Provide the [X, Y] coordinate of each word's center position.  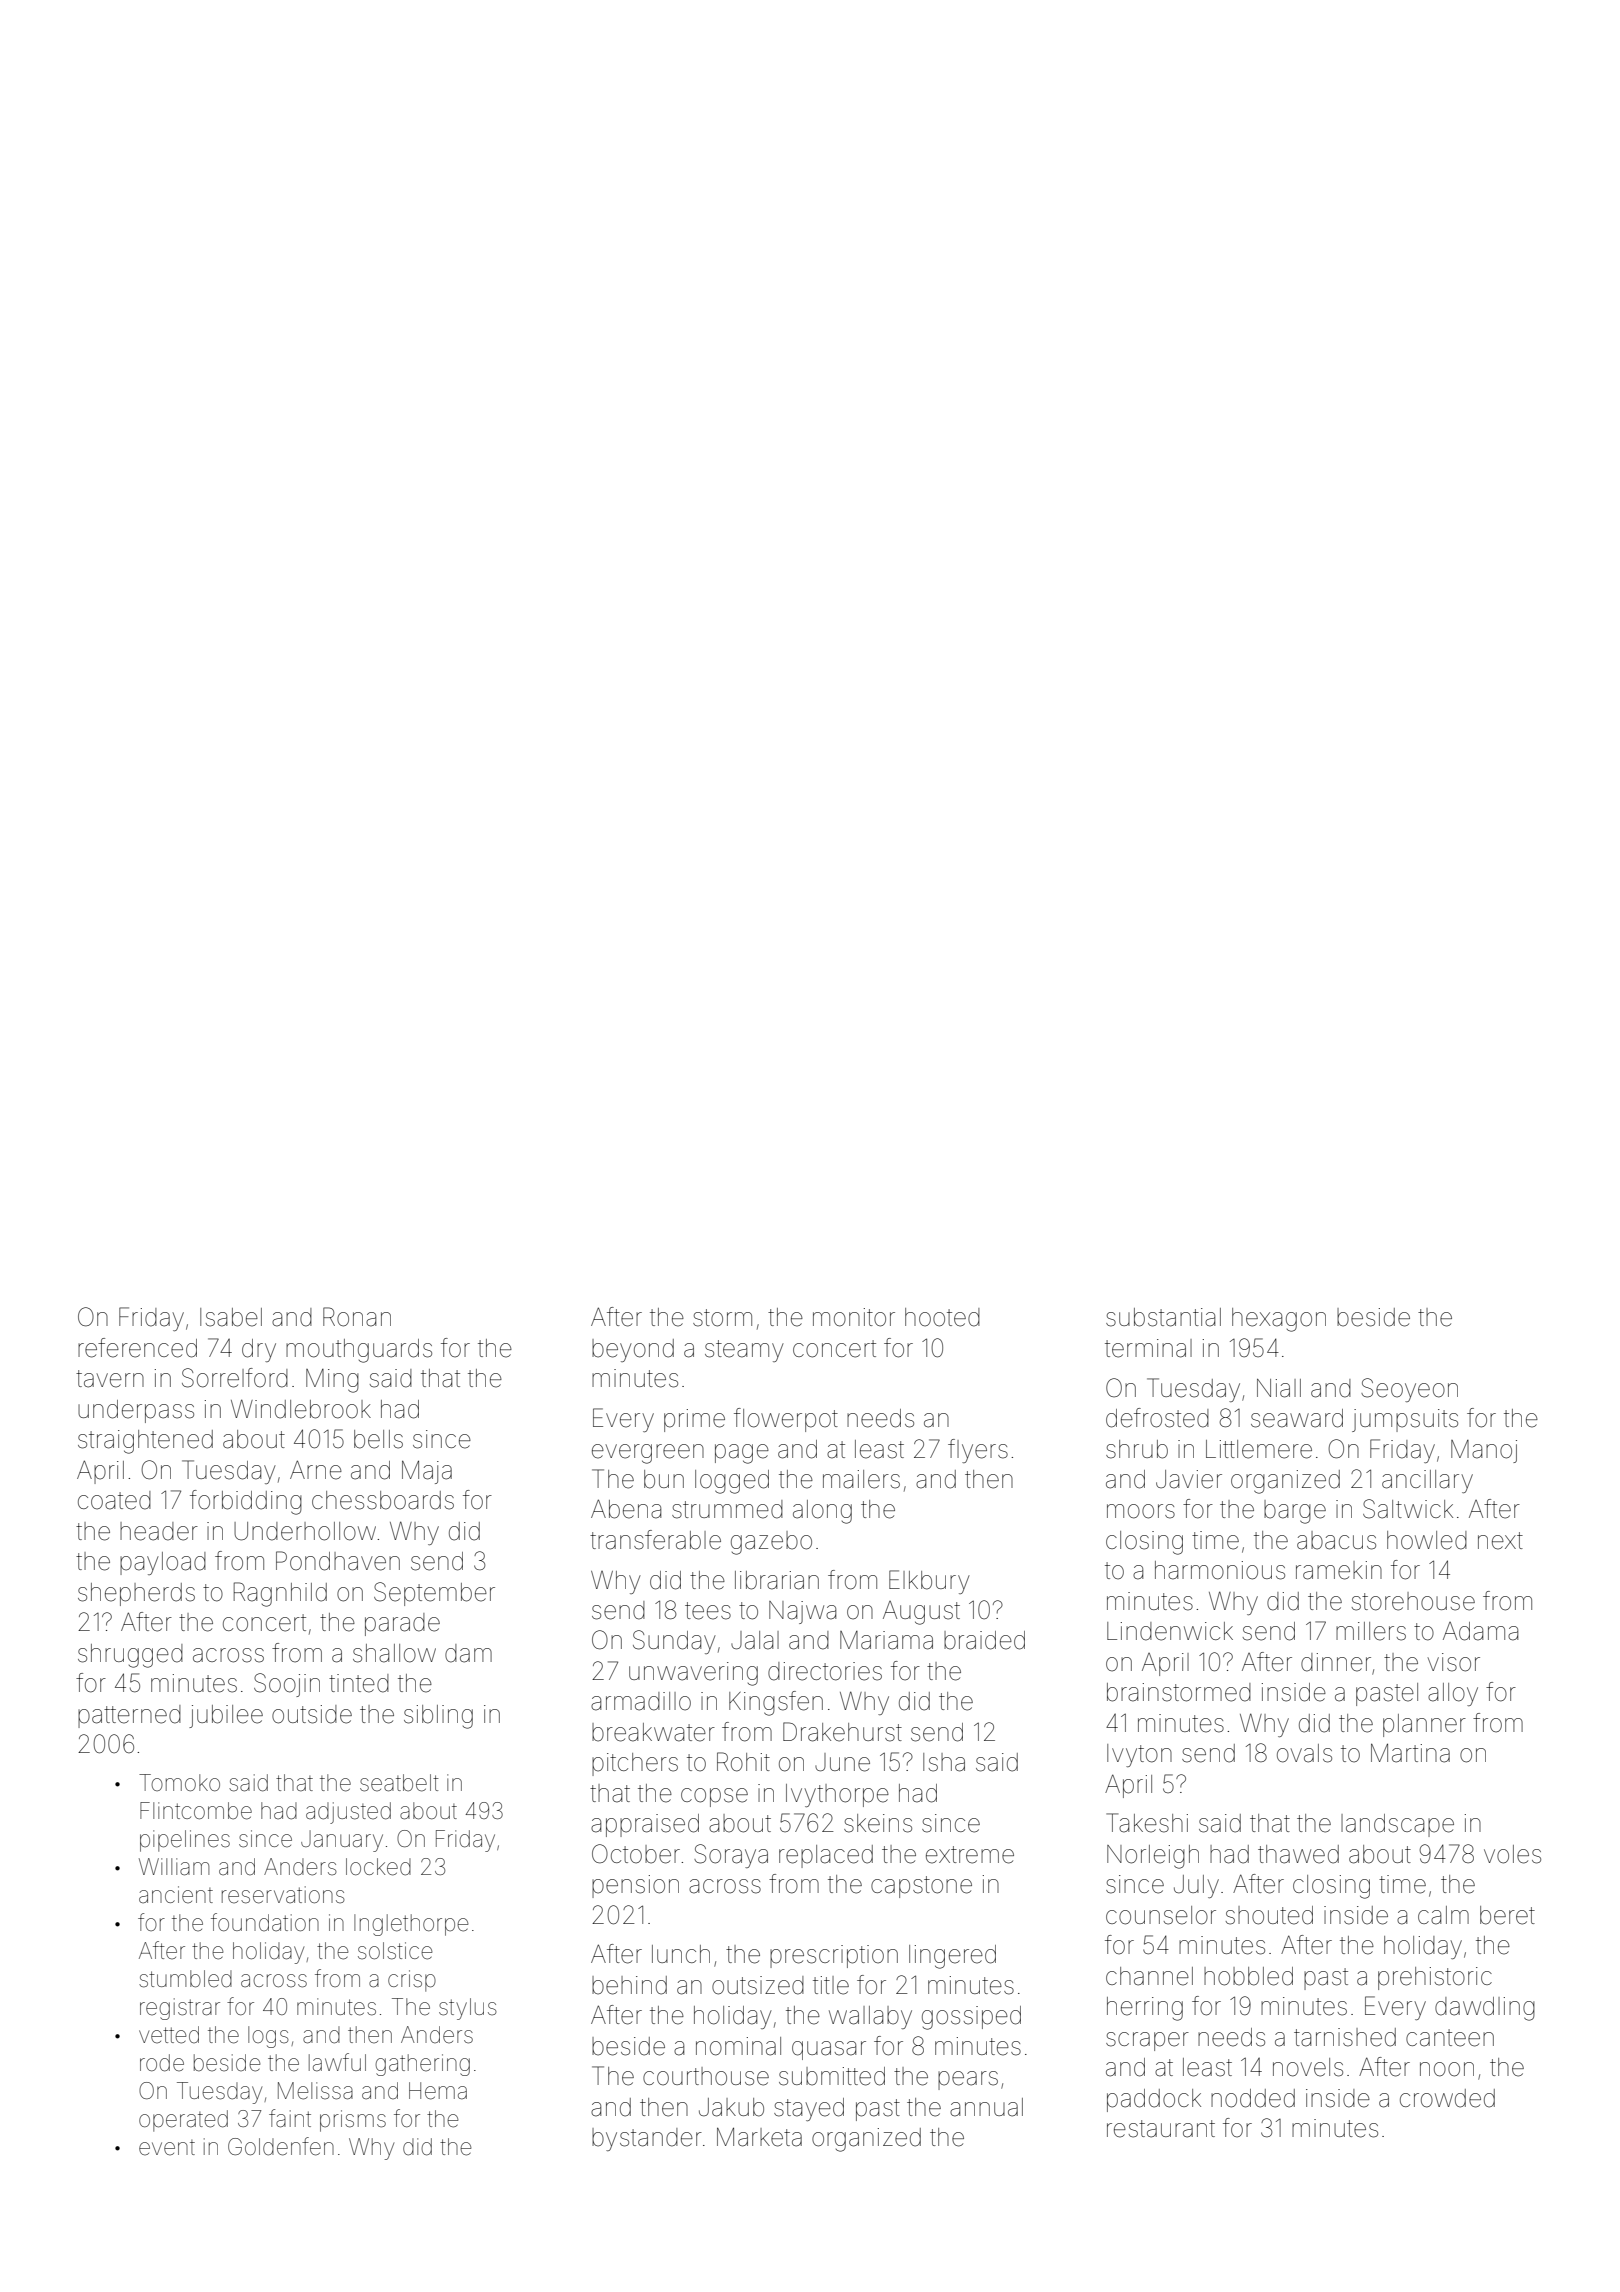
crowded [1447, 2098]
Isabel [231, 1317]
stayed [809, 2109]
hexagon [1279, 1320]
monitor [854, 1317]
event [167, 2148]
